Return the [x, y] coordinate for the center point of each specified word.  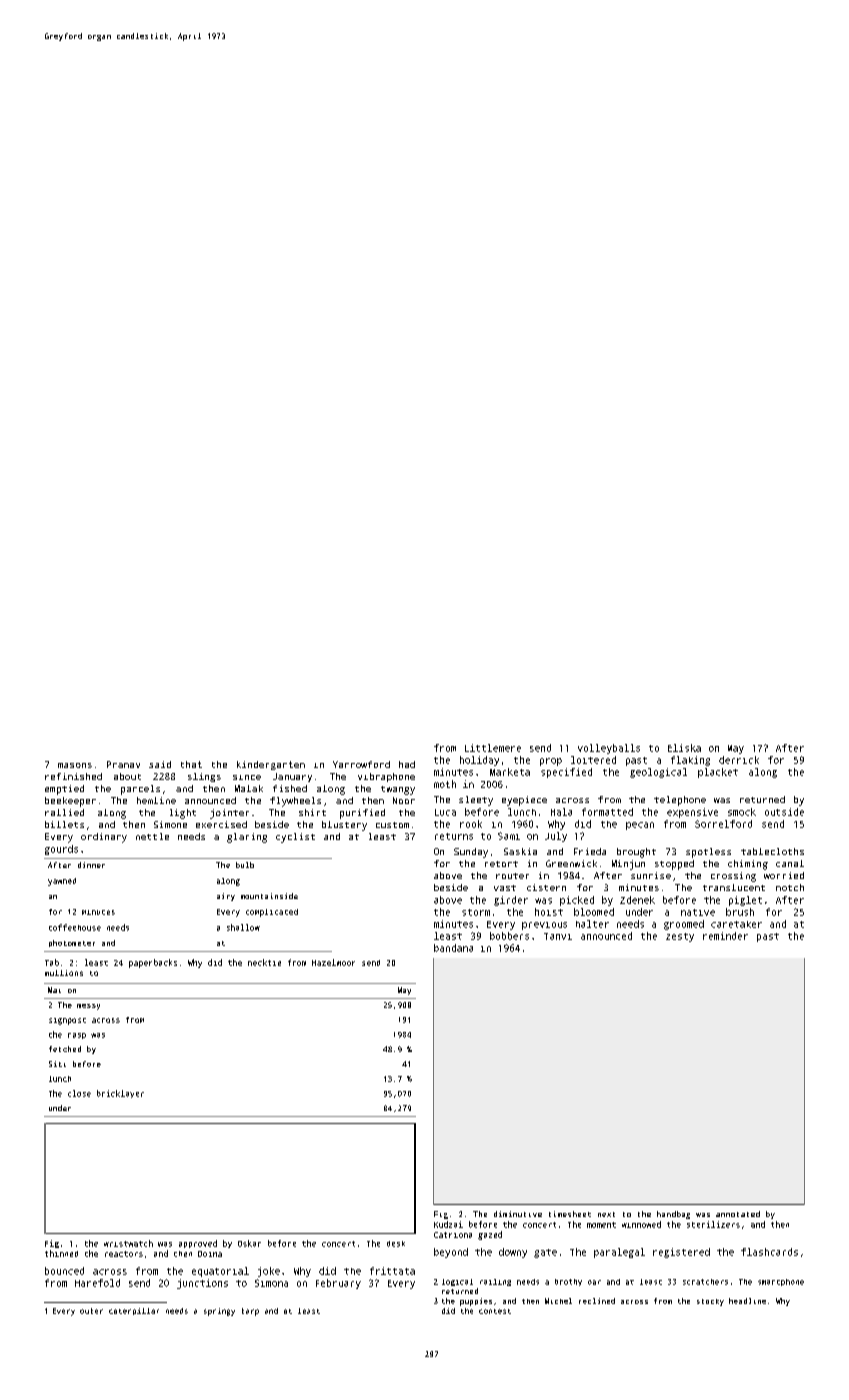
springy [219, 1312]
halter [592, 924]
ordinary [104, 838]
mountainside [269, 896]
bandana [453, 948]
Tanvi [558, 936]
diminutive [518, 1214]
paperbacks [153, 963]
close [79, 1093]
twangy [398, 790]
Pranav [123, 764]
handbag [673, 1215]
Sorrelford [723, 824]
